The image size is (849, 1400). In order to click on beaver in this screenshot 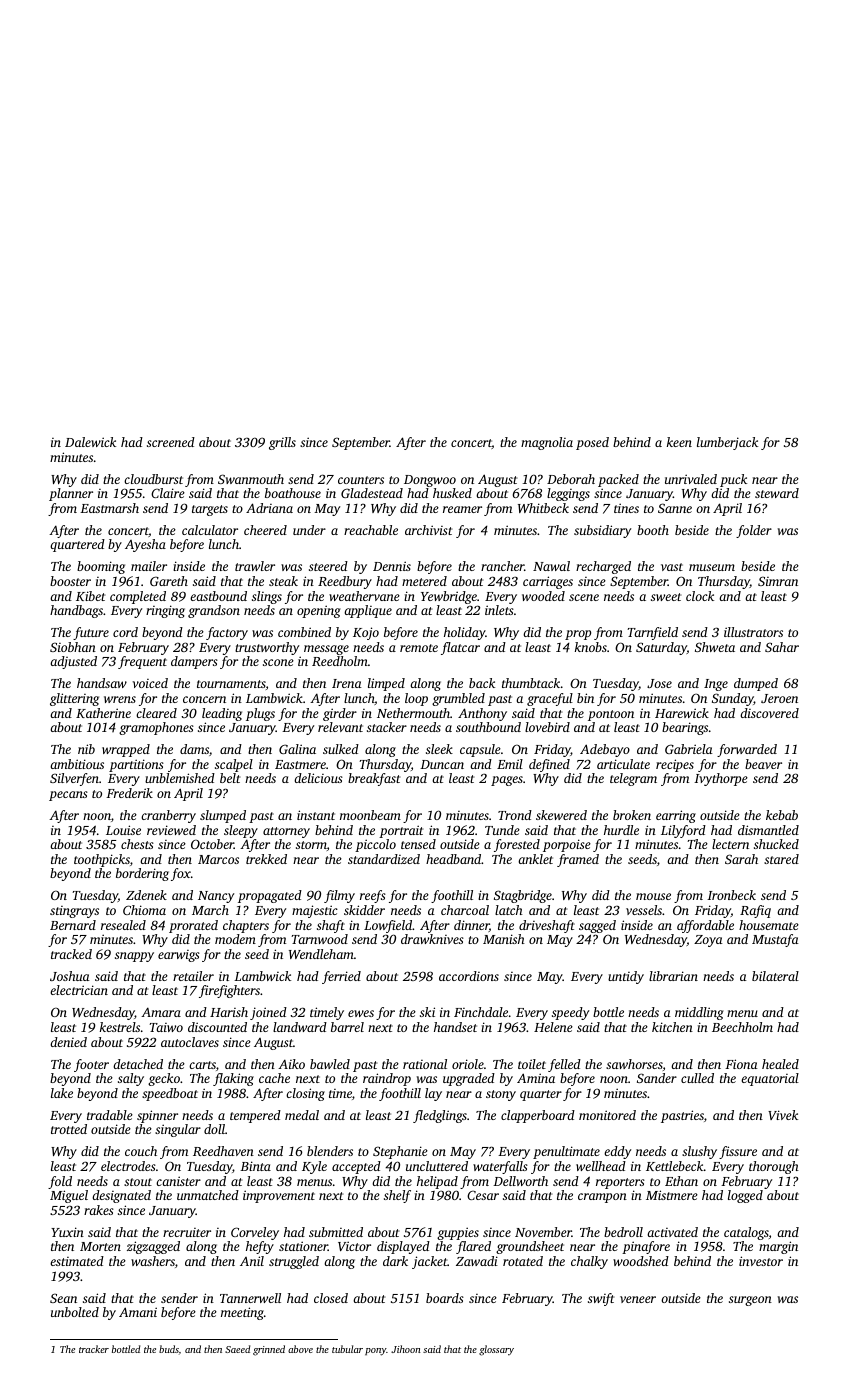, I will do `click(763, 764)`.
